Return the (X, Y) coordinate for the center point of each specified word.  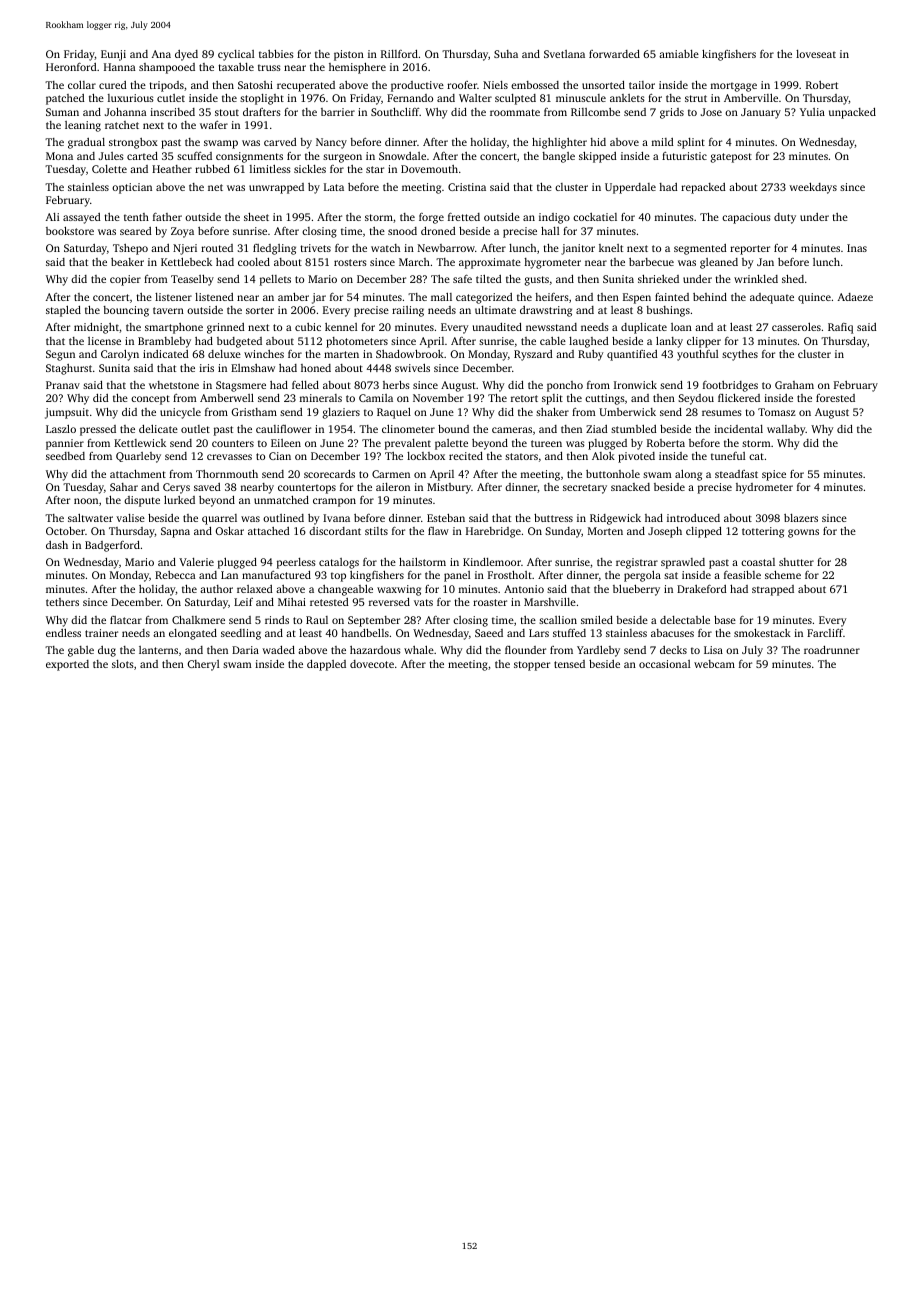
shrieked (658, 279)
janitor (578, 249)
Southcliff (395, 112)
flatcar (126, 620)
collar (82, 85)
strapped (773, 590)
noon (86, 501)
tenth (136, 217)
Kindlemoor (492, 562)
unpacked (852, 113)
